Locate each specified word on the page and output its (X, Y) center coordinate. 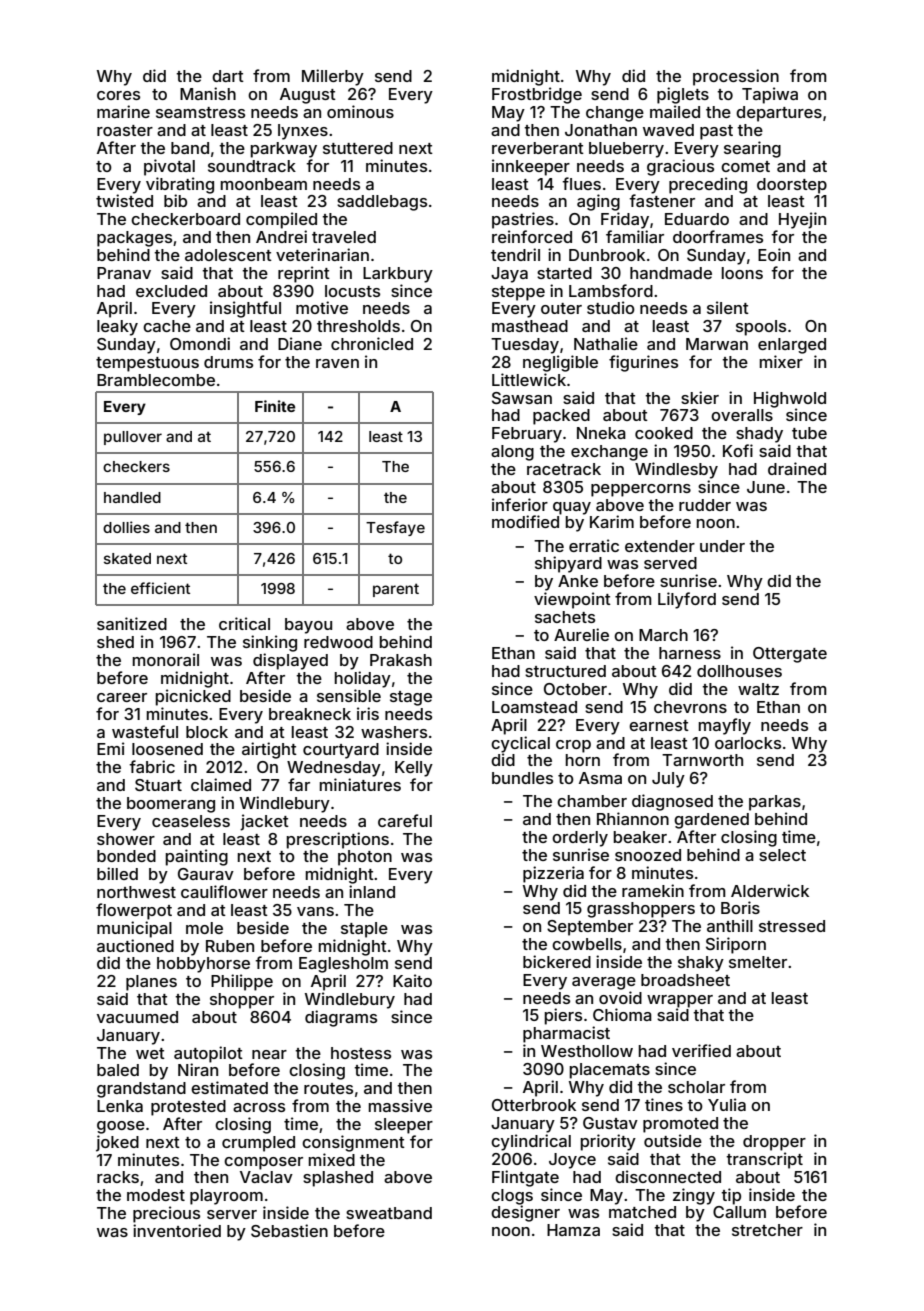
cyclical (520, 744)
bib (175, 200)
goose (121, 1127)
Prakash (401, 660)
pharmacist (566, 1034)
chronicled (372, 343)
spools (761, 328)
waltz (758, 689)
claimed (221, 784)
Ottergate (790, 655)
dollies (126, 527)
